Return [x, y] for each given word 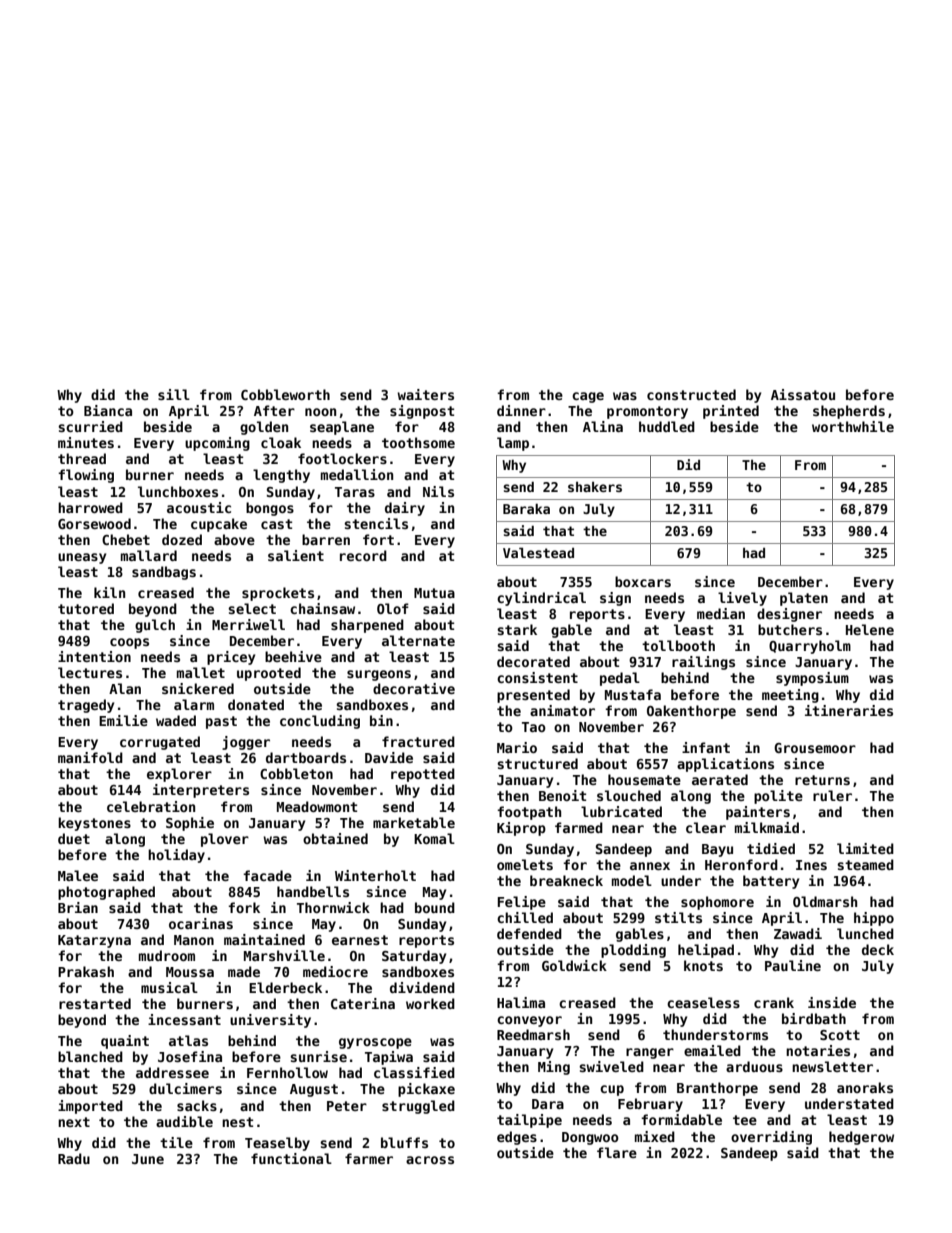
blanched [90, 1056]
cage [588, 397]
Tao [534, 727]
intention [94, 656]
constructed [691, 394]
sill [174, 394]
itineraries [849, 710]
